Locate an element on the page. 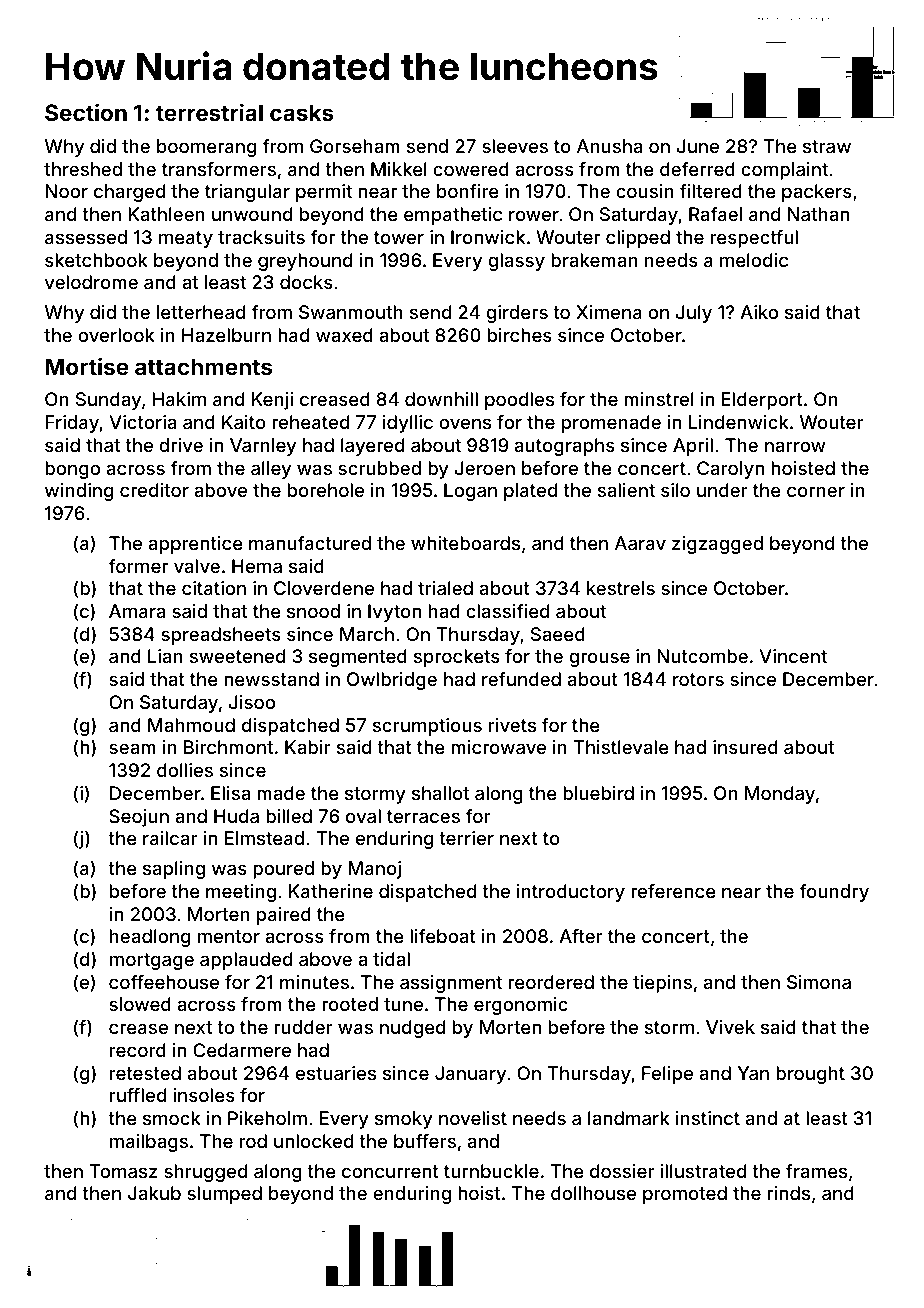  Kathleen is located at coordinates (166, 214).
